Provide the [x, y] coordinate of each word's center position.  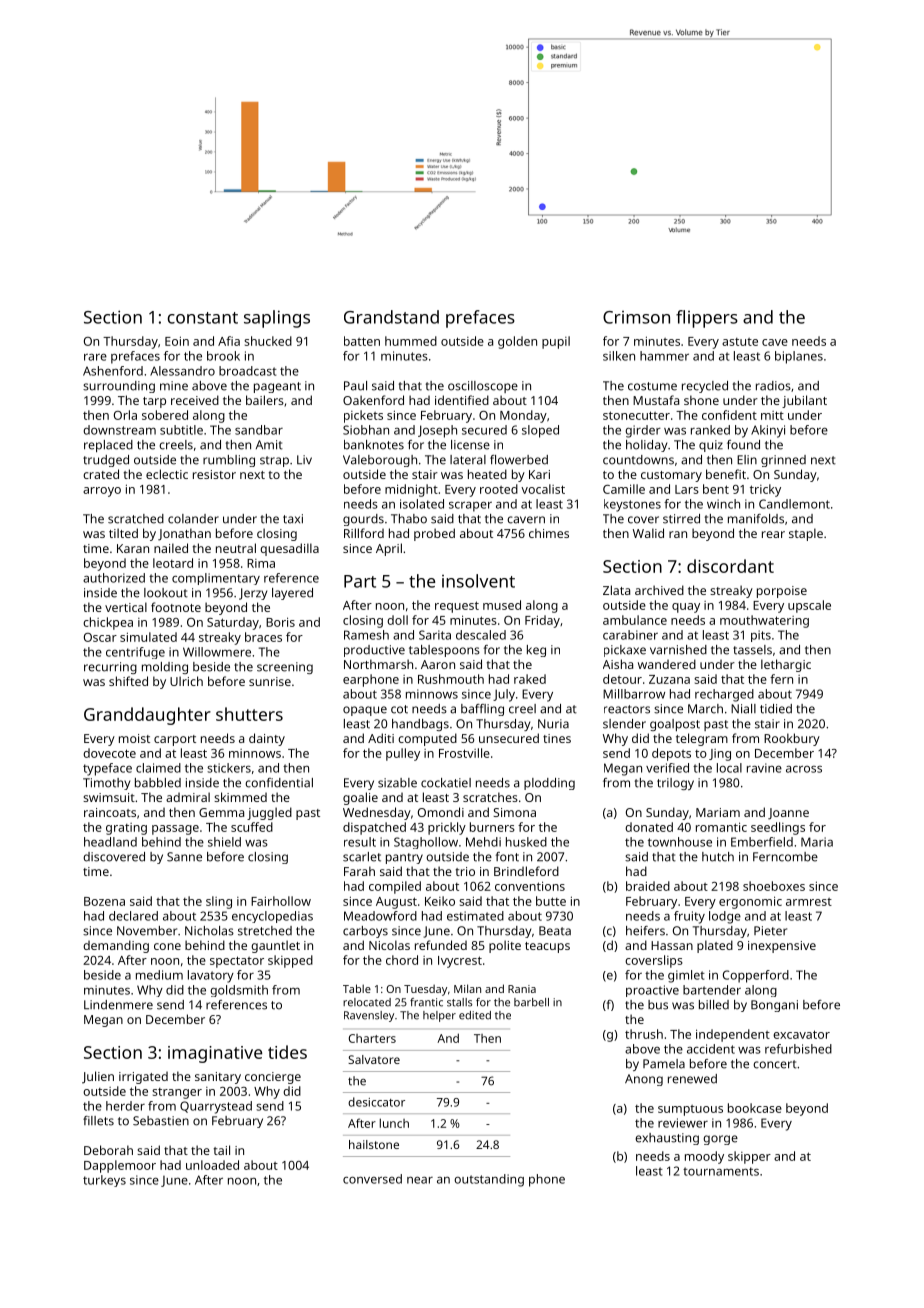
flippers [707, 319]
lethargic [786, 665]
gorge [720, 1140]
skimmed [240, 797]
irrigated [143, 1077]
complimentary [216, 579]
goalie [360, 798]
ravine [764, 768]
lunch [394, 1123]
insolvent [478, 581]
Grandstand [391, 317]
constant [203, 318]
